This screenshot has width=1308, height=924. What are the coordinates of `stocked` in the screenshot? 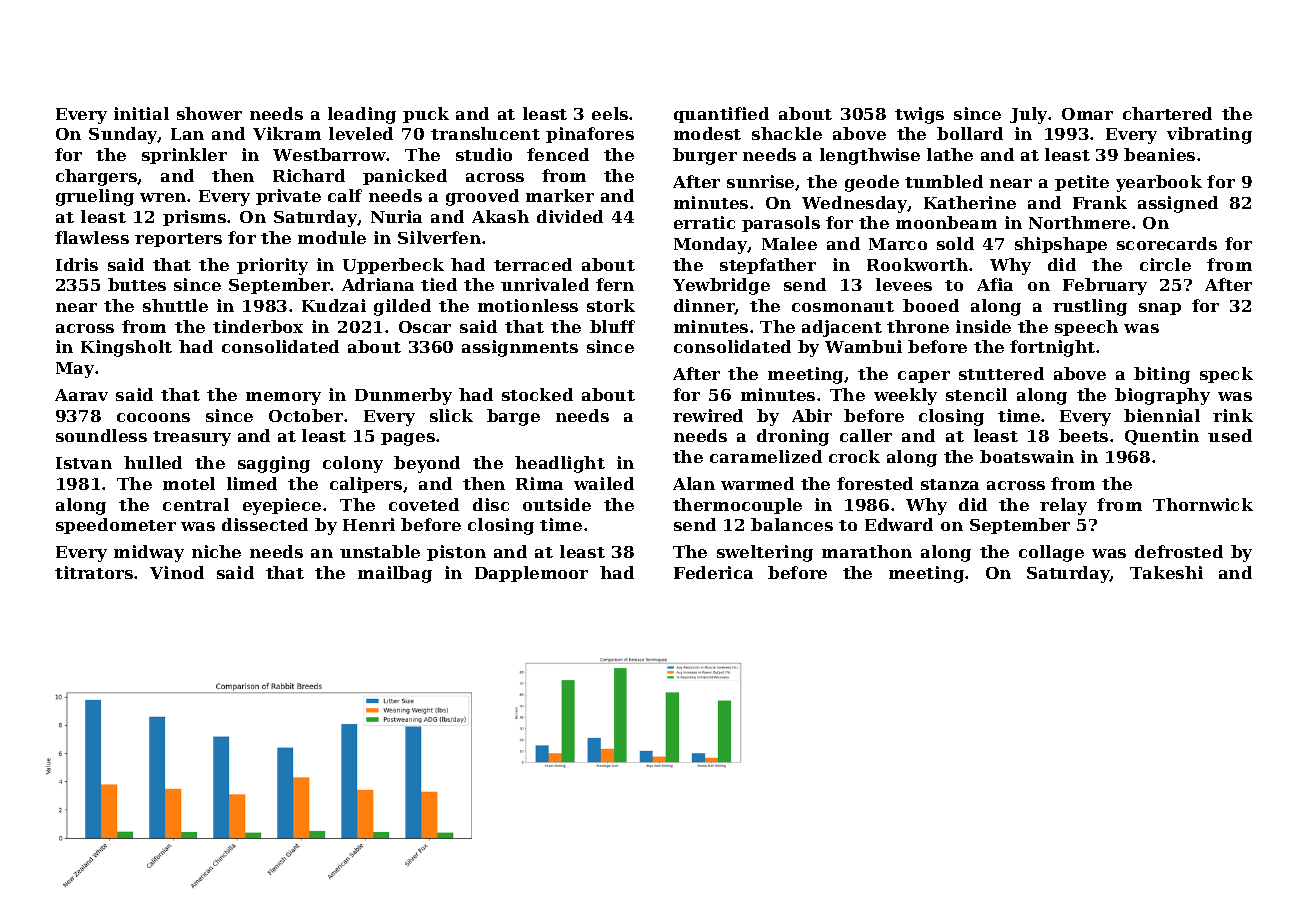 It's located at (537, 394).
